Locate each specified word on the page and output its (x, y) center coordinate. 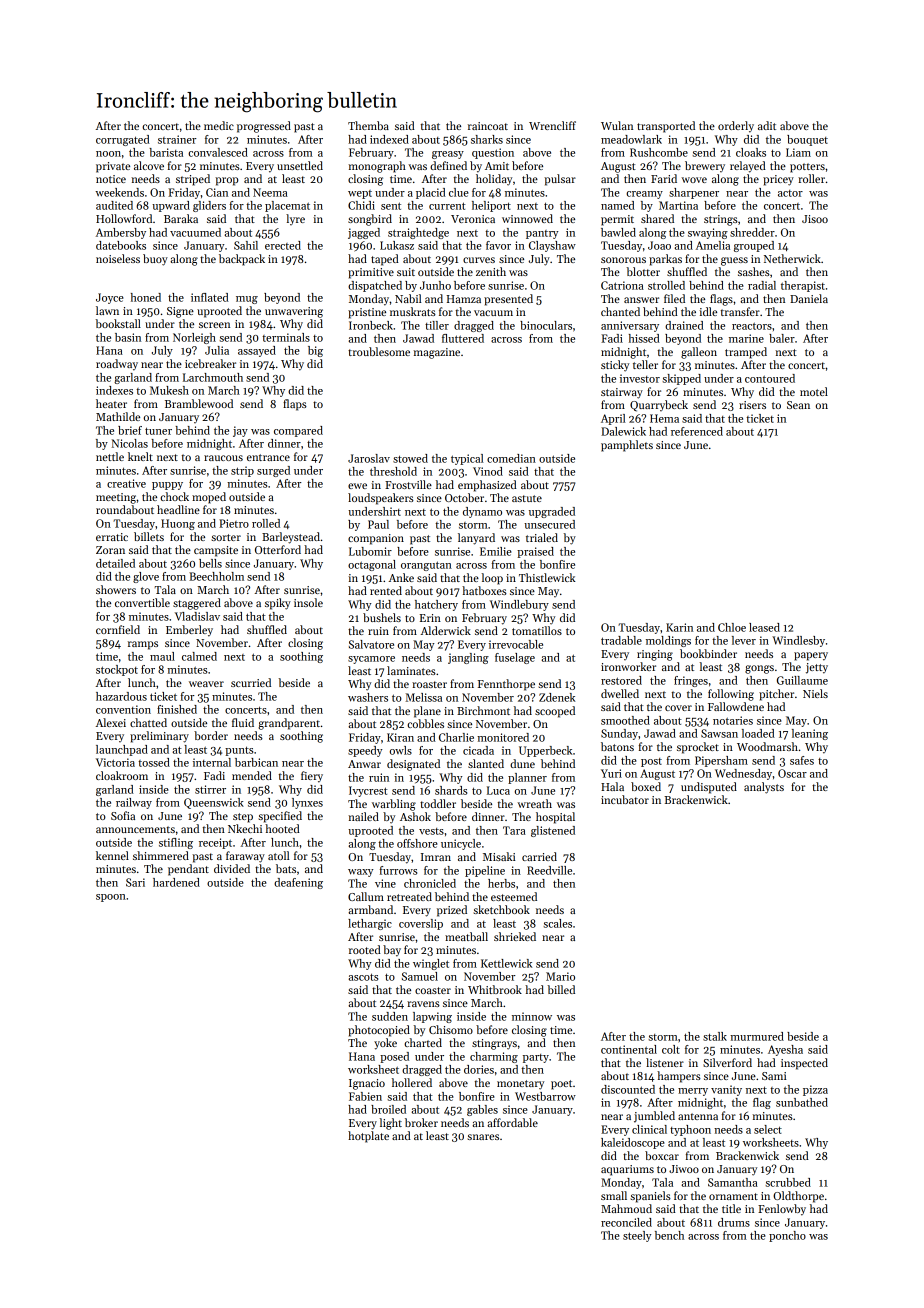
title (731, 1208)
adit (767, 125)
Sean (798, 405)
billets (149, 536)
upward (171, 206)
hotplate (368, 1137)
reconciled (626, 1222)
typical (467, 459)
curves (479, 260)
